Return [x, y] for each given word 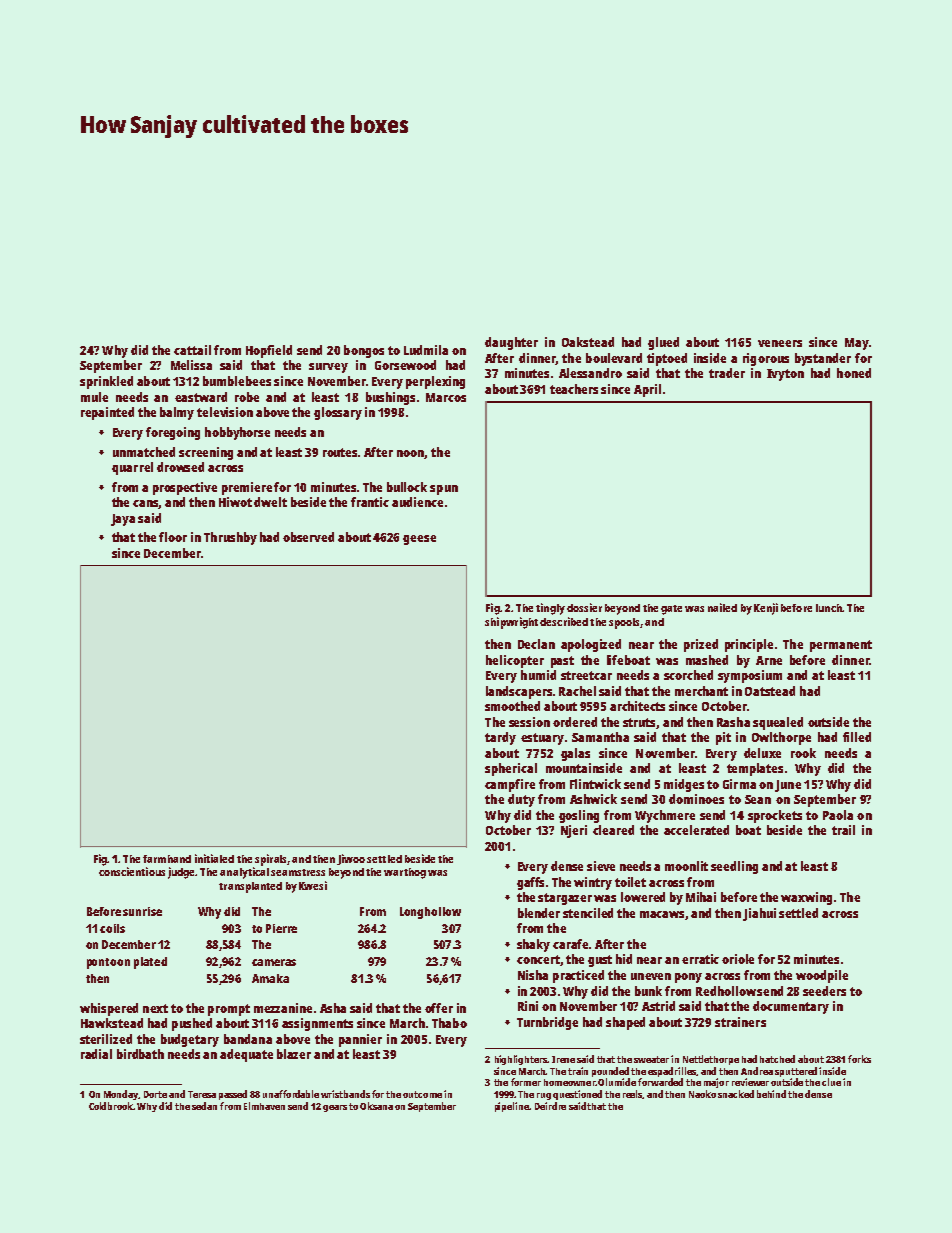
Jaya [123, 520]
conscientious [132, 871]
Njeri [574, 831]
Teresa [202, 1094]
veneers [780, 343]
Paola [838, 815]
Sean [758, 799]
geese [419, 540]
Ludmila [426, 350]
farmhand [167, 859]
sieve [601, 866]
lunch [829, 608]
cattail [192, 350]
